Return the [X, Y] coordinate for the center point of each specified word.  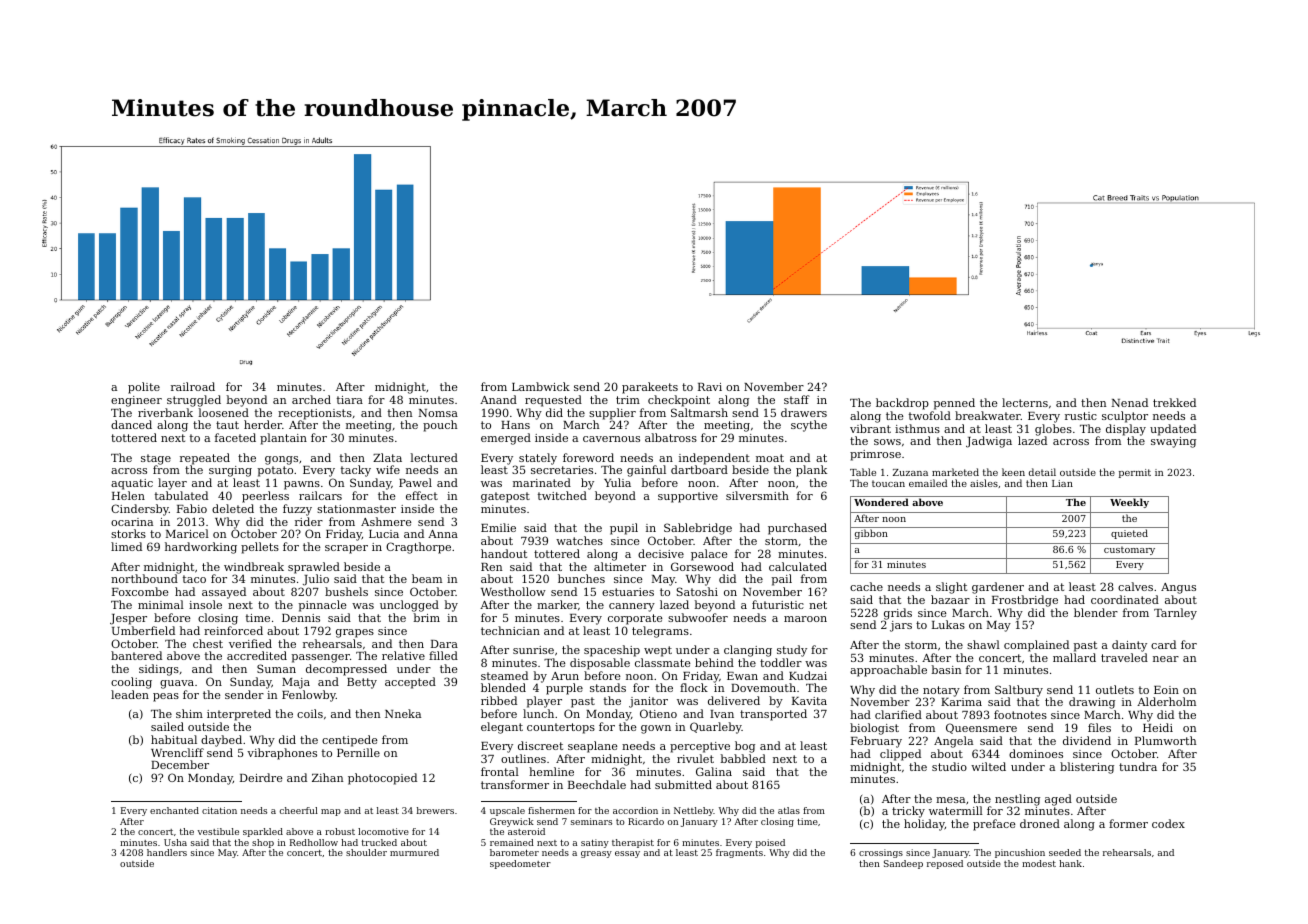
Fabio [192, 508]
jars [901, 626]
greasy [596, 854]
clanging [748, 651]
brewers [435, 810]
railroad [193, 386]
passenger [321, 658]
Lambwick [541, 386]
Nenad [1129, 402]
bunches [581, 578]
